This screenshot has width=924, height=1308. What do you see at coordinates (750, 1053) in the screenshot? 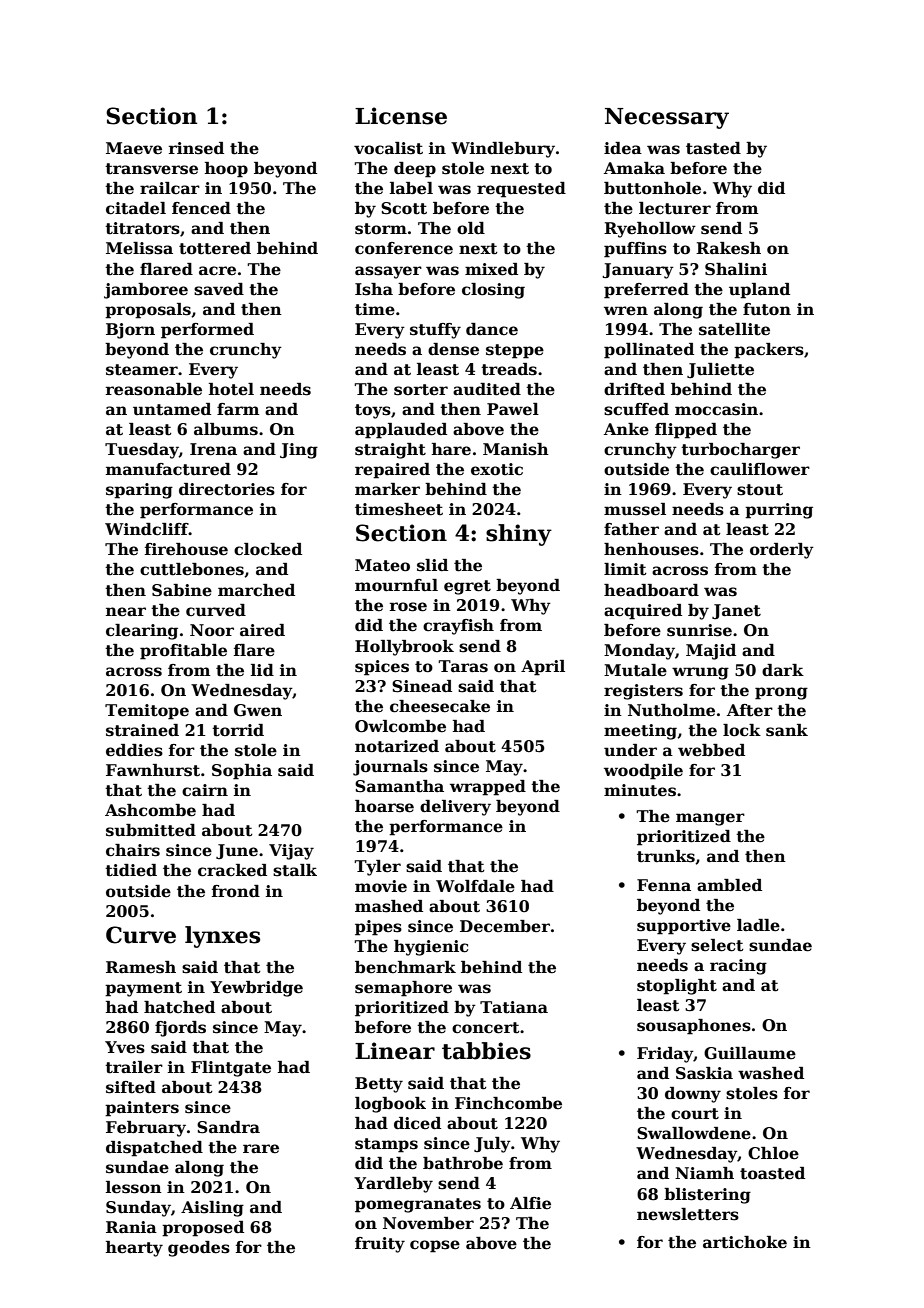
I see `Guillaume` at bounding box center [750, 1053].
